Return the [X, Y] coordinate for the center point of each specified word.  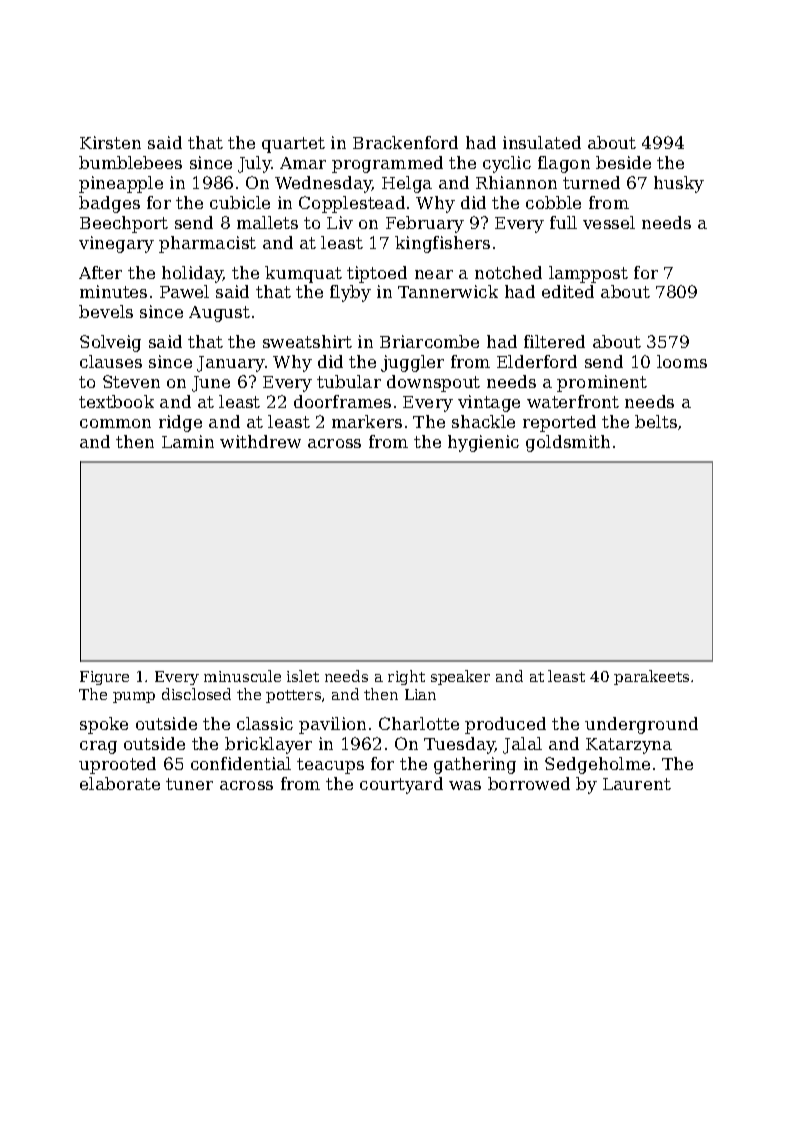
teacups [330, 766]
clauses [111, 361]
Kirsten [110, 142]
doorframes [342, 401]
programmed [387, 164]
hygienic [483, 443]
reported [559, 423]
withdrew [260, 441]
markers [367, 421]
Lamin [188, 441]
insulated [542, 142]
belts [656, 421]
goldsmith [568, 443]
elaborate [120, 783]
